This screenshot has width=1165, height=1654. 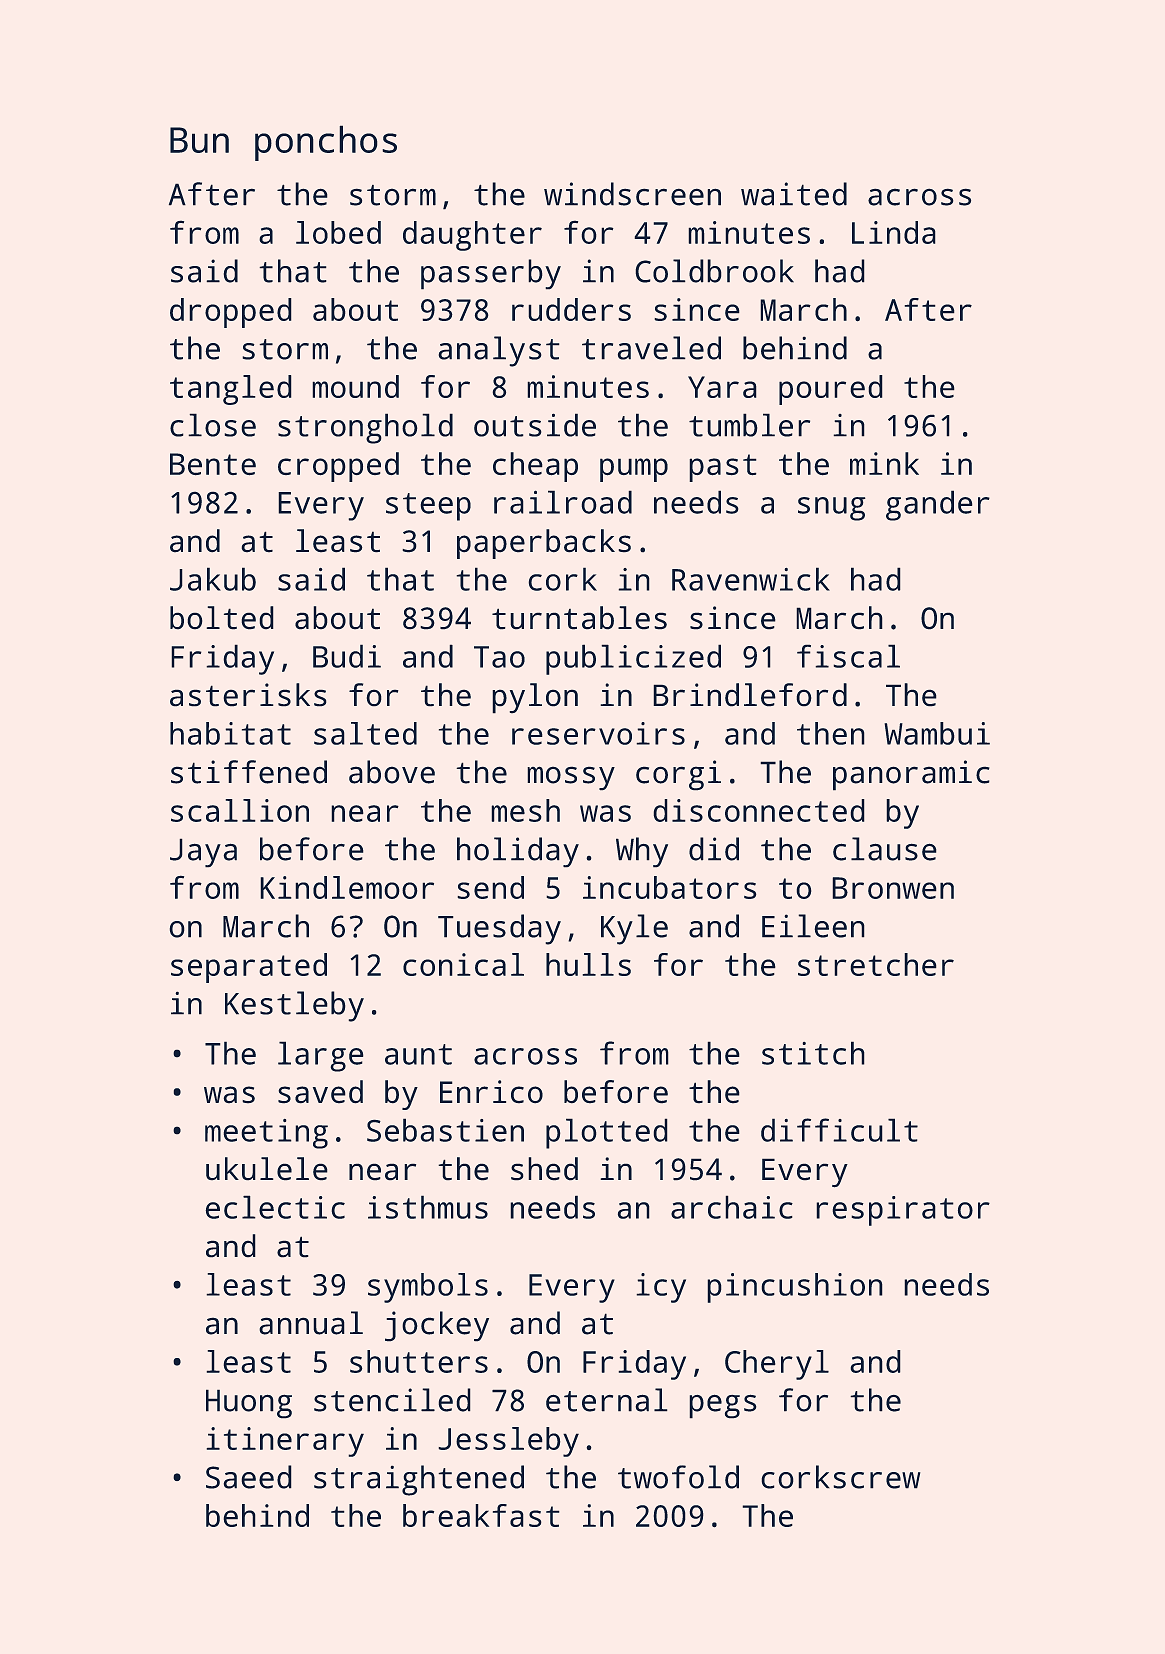 I want to click on reservoirs, so click(x=598, y=733).
